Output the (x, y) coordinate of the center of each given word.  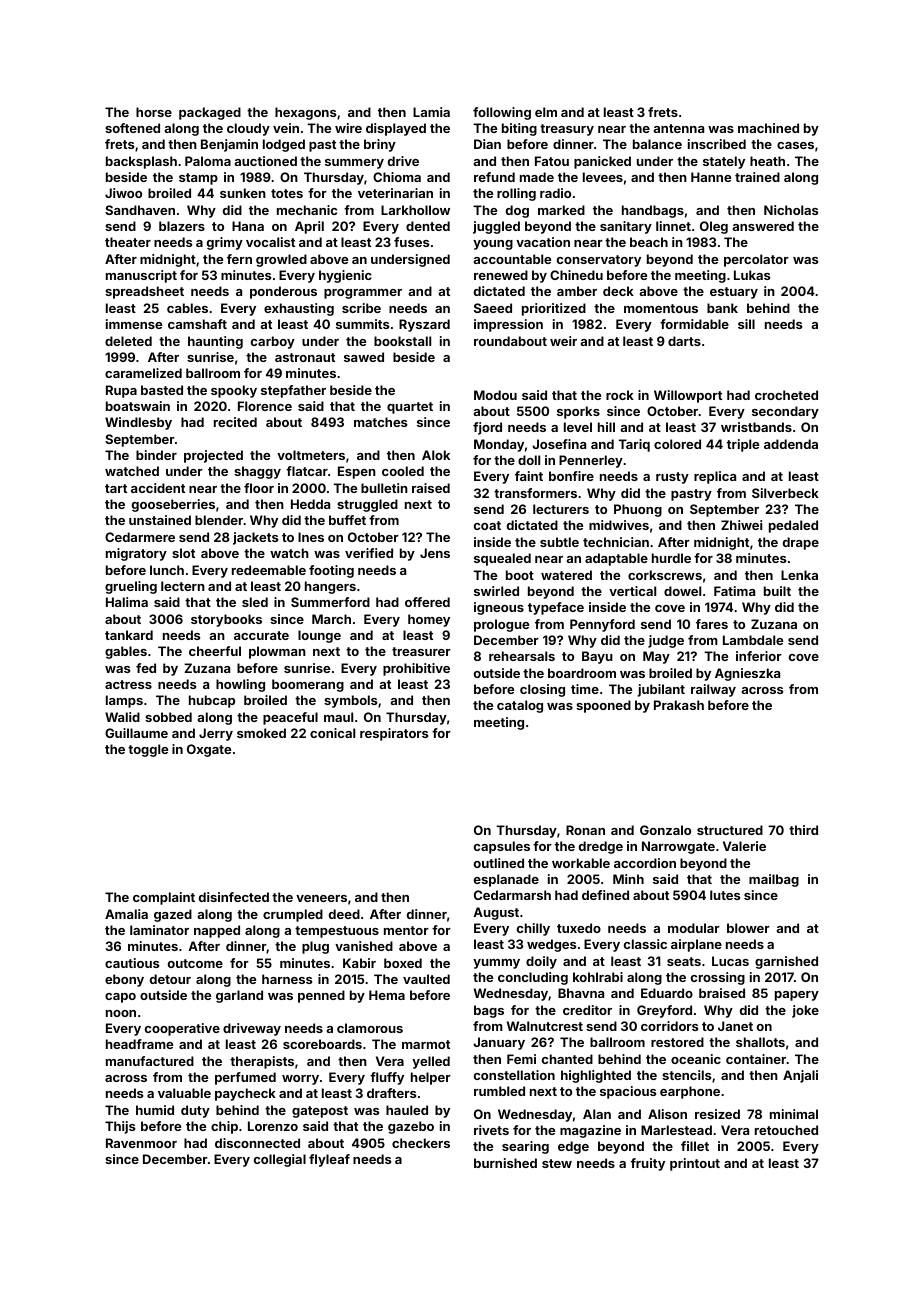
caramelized (143, 373)
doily (541, 962)
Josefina (559, 444)
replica (715, 477)
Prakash (679, 705)
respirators (394, 734)
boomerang (308, 685)
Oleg (714, 227)
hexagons (305, 113)
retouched (786, 1130)
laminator (159, 930)
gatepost (320, 1112)
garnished (786, 962)
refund (494, 177)
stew (557, 1163)
